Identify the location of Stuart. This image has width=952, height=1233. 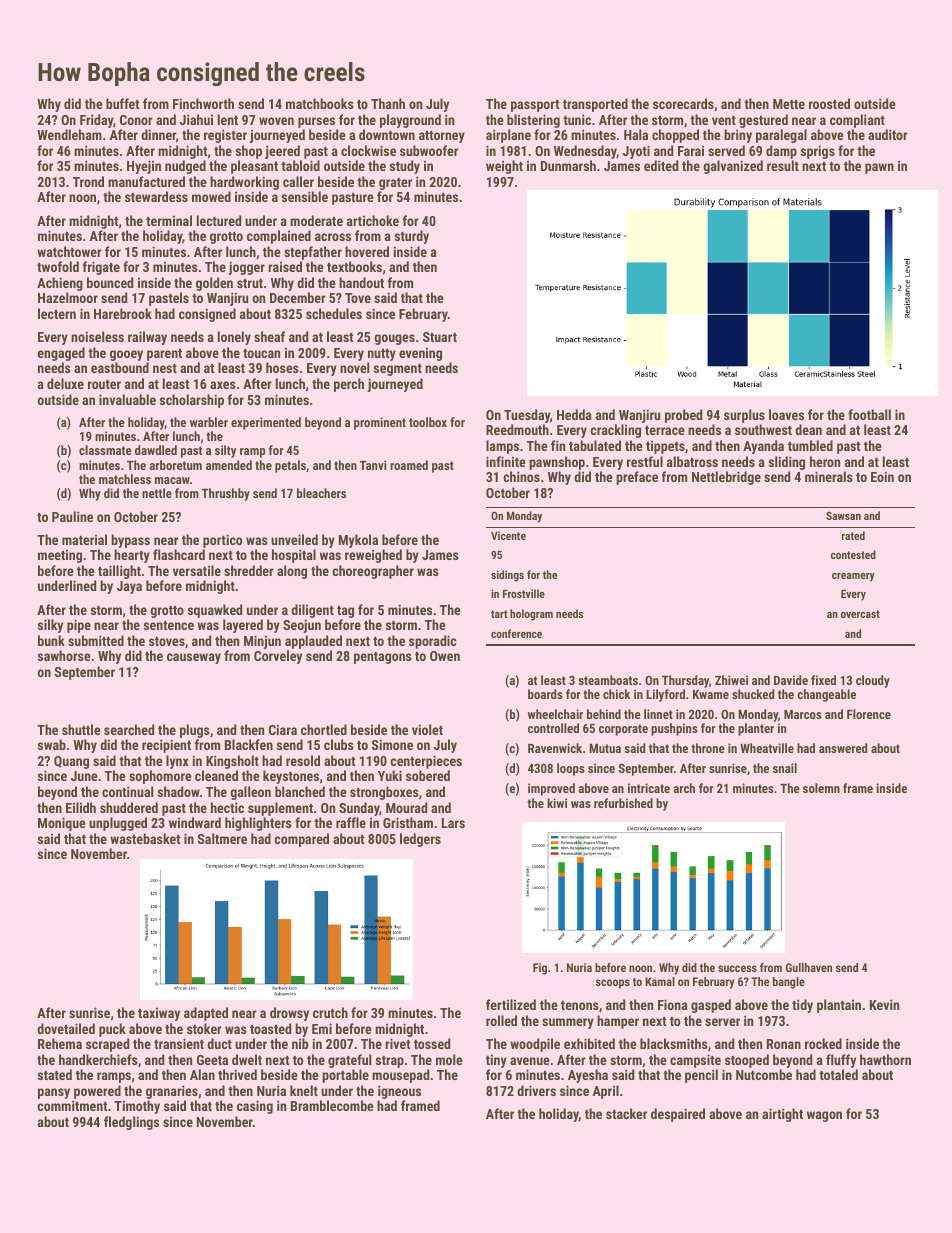
(440, 337).
